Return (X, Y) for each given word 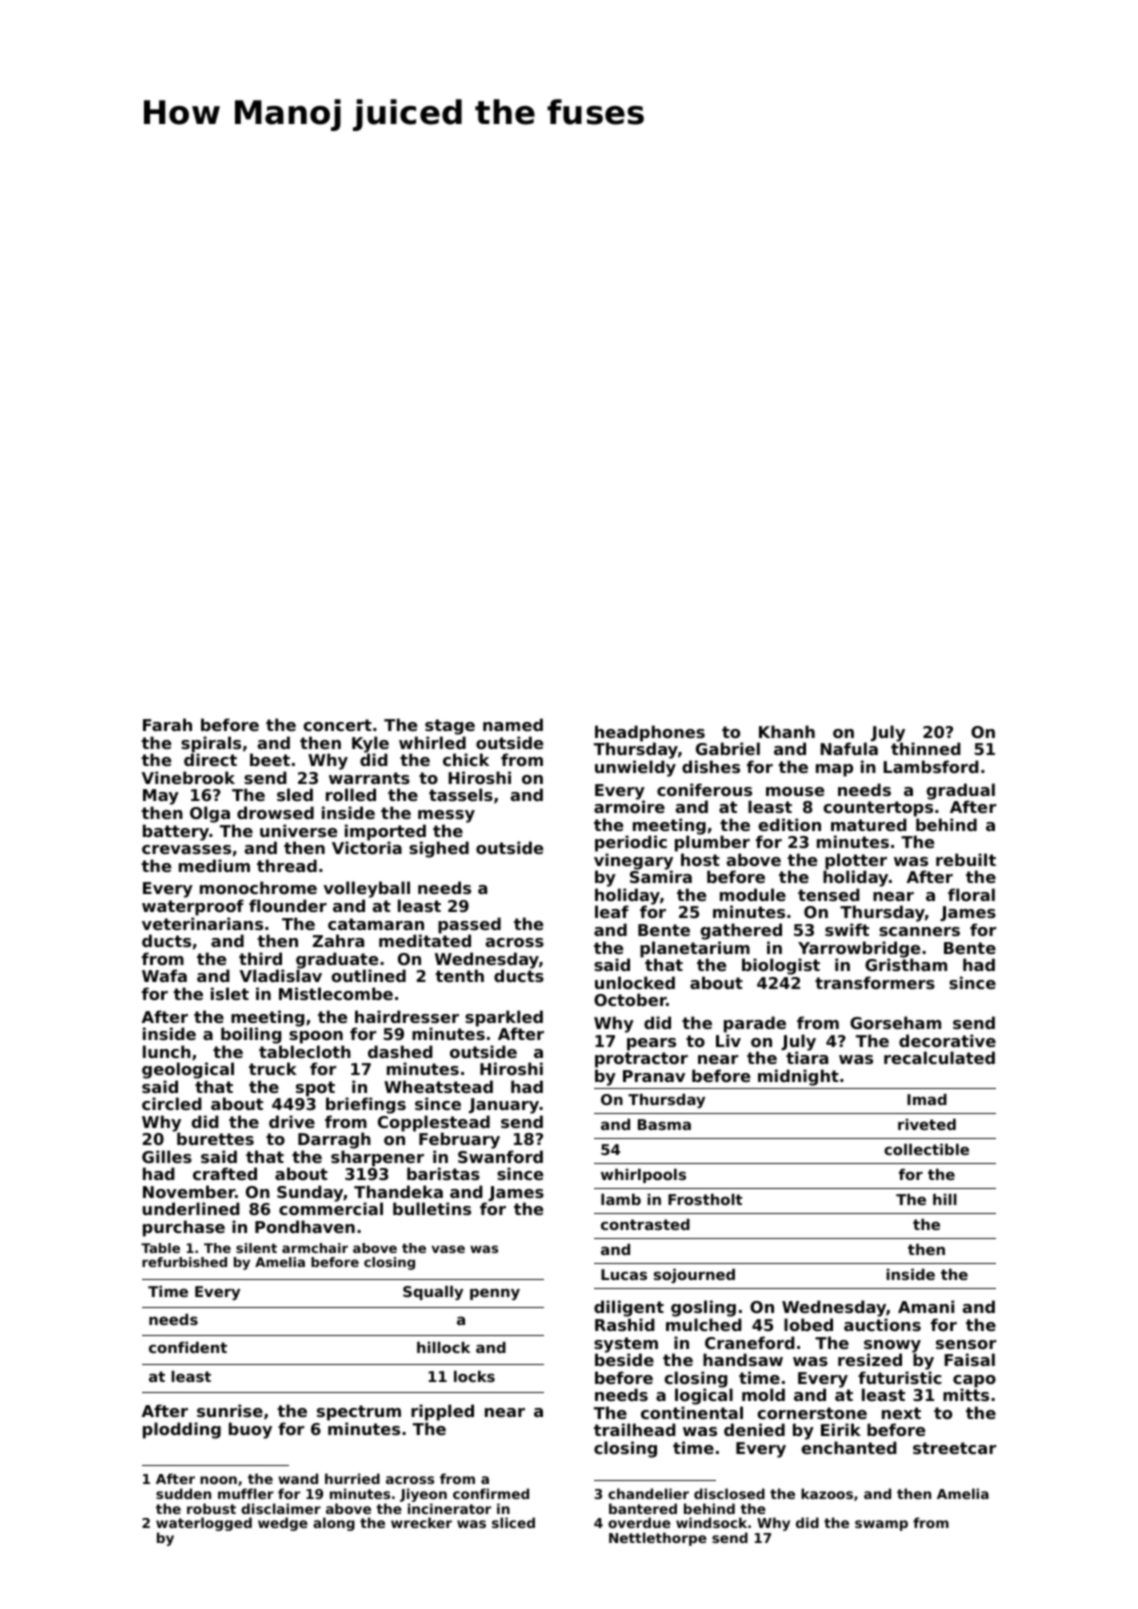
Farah (167, 724)
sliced (513, 1522)
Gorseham (895, 1022)
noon (218, 1480)
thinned (926, 749)
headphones (650, 734)
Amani (926, 1306)
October (630, 999)
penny (495, 1294)
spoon (316, 1037)
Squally (433, 1293)
